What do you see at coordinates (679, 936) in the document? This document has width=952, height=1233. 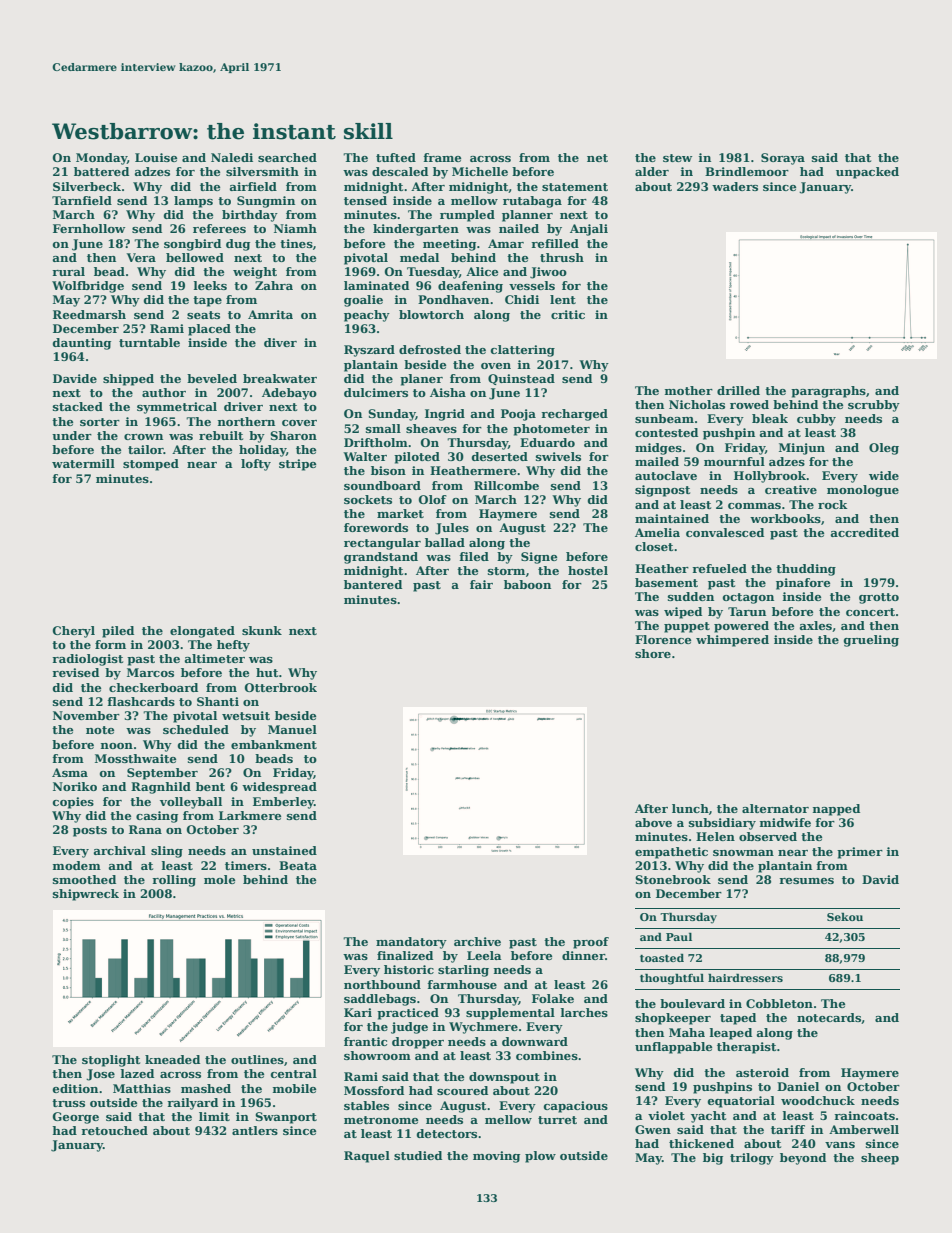 I see `Paul` at bounding box center [679, 936].
